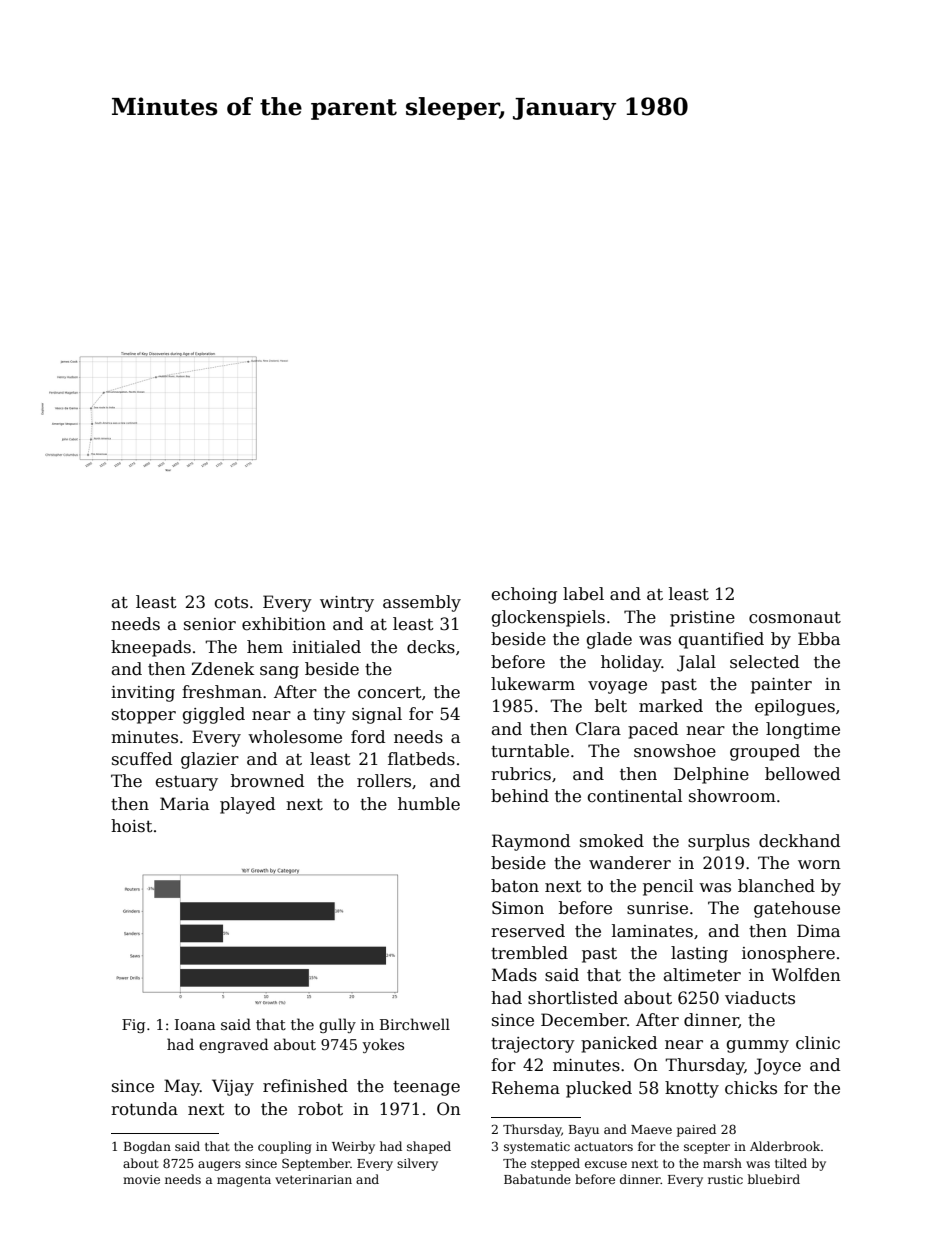 Image resolution: width=952 pixels, height=1233 pixels. I want to click on cots, so click(231, 603).
